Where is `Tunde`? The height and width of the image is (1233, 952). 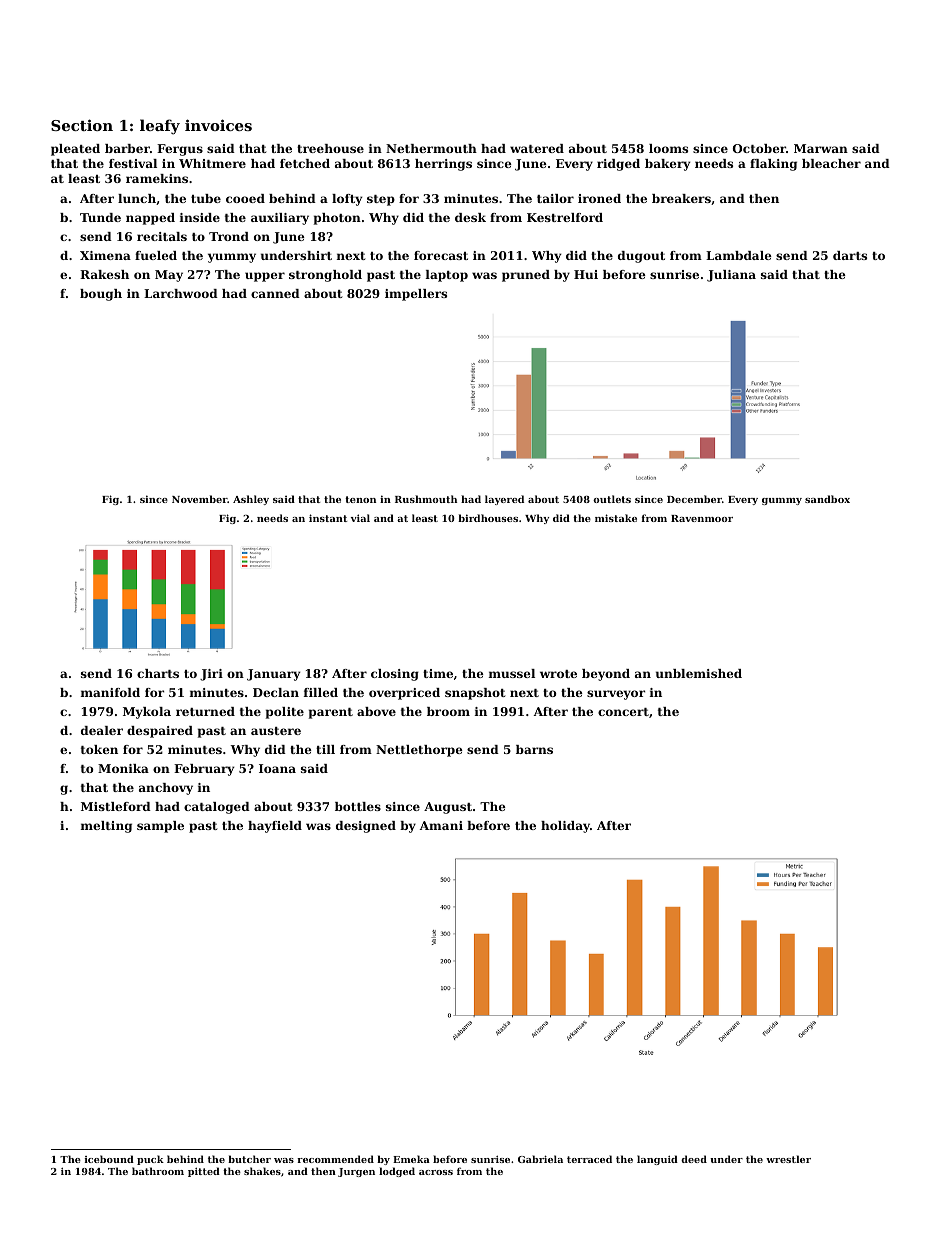
Tunde is located at coordinates (100, 217).
